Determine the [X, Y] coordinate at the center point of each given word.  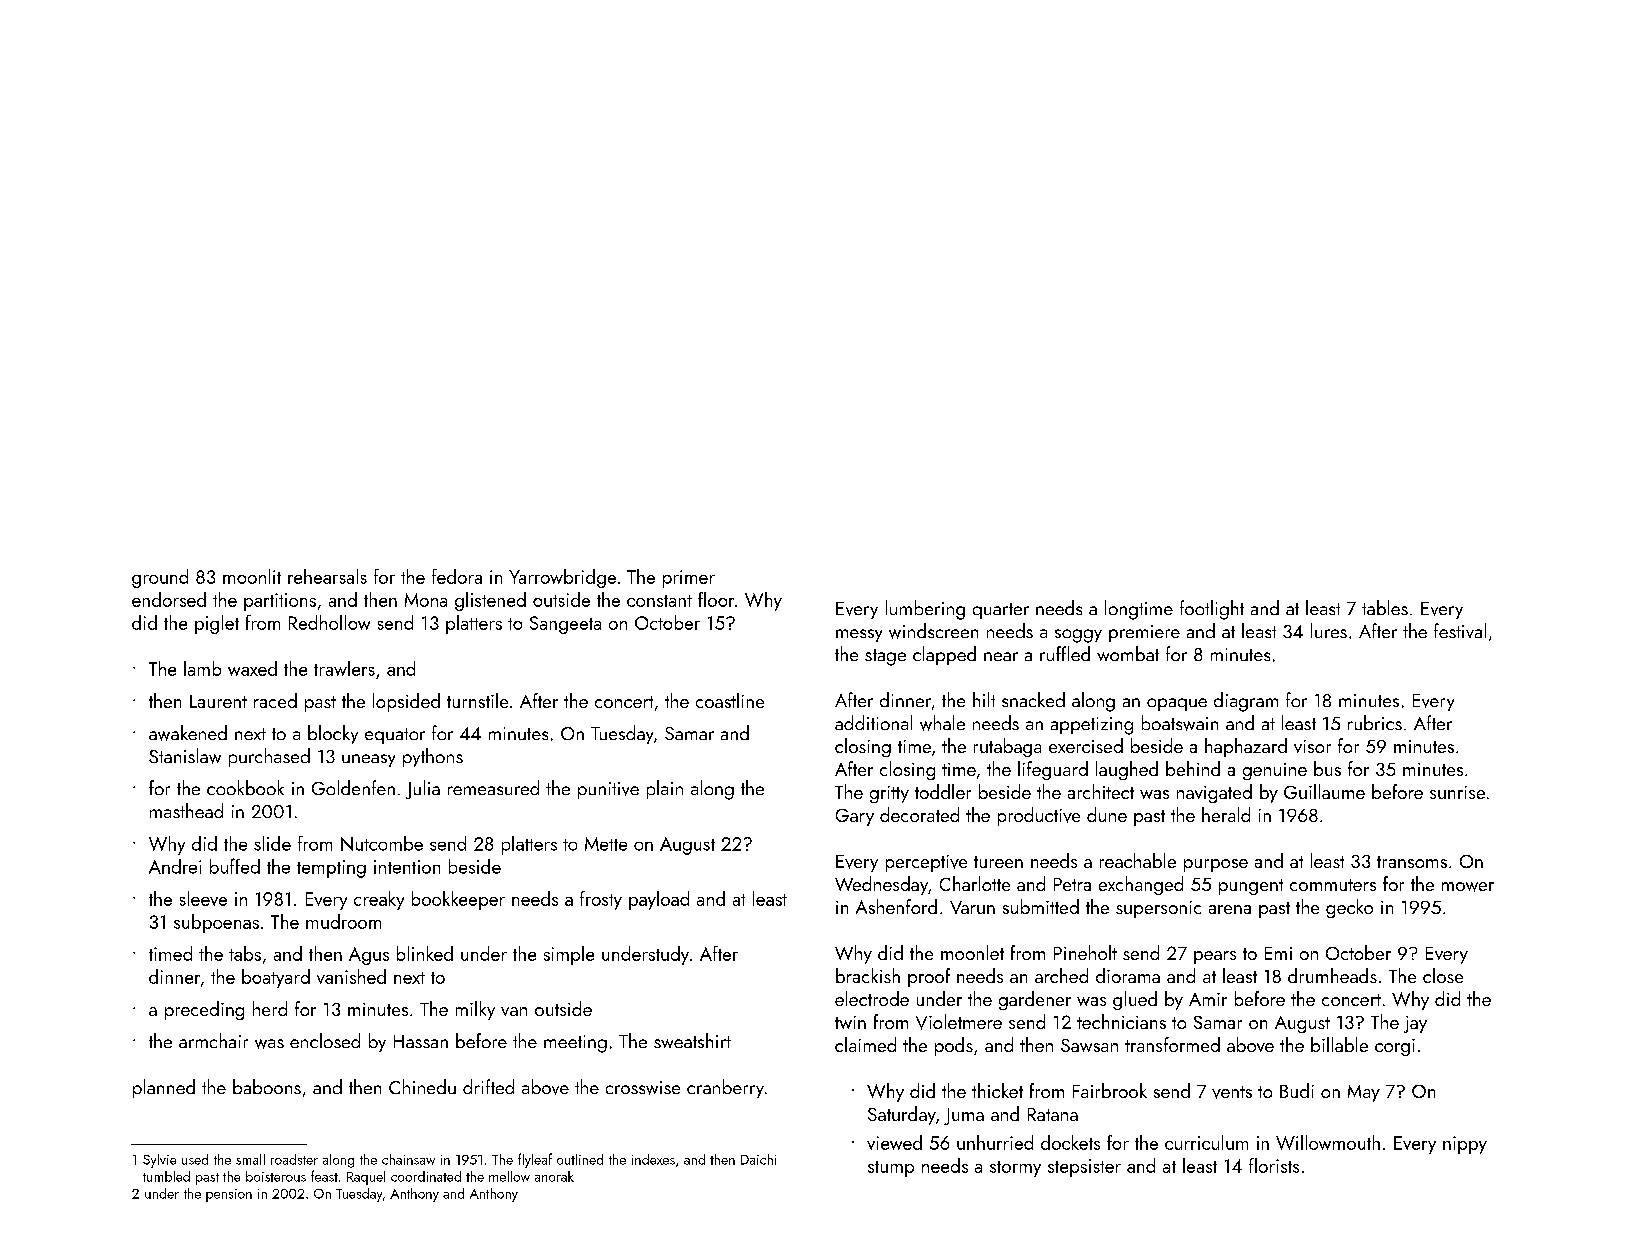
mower [1468, 887]
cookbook [245, 787]
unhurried [995, 1142]
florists [1274, 1165]
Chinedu [422, 1086]
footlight [1212, 610]
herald [1226, 814]
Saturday [902, 1115]
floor [716, 599]
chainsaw [408, 1159]
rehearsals [327, 576]
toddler [943, 791]
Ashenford [896, 906]
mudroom [343, 921]
